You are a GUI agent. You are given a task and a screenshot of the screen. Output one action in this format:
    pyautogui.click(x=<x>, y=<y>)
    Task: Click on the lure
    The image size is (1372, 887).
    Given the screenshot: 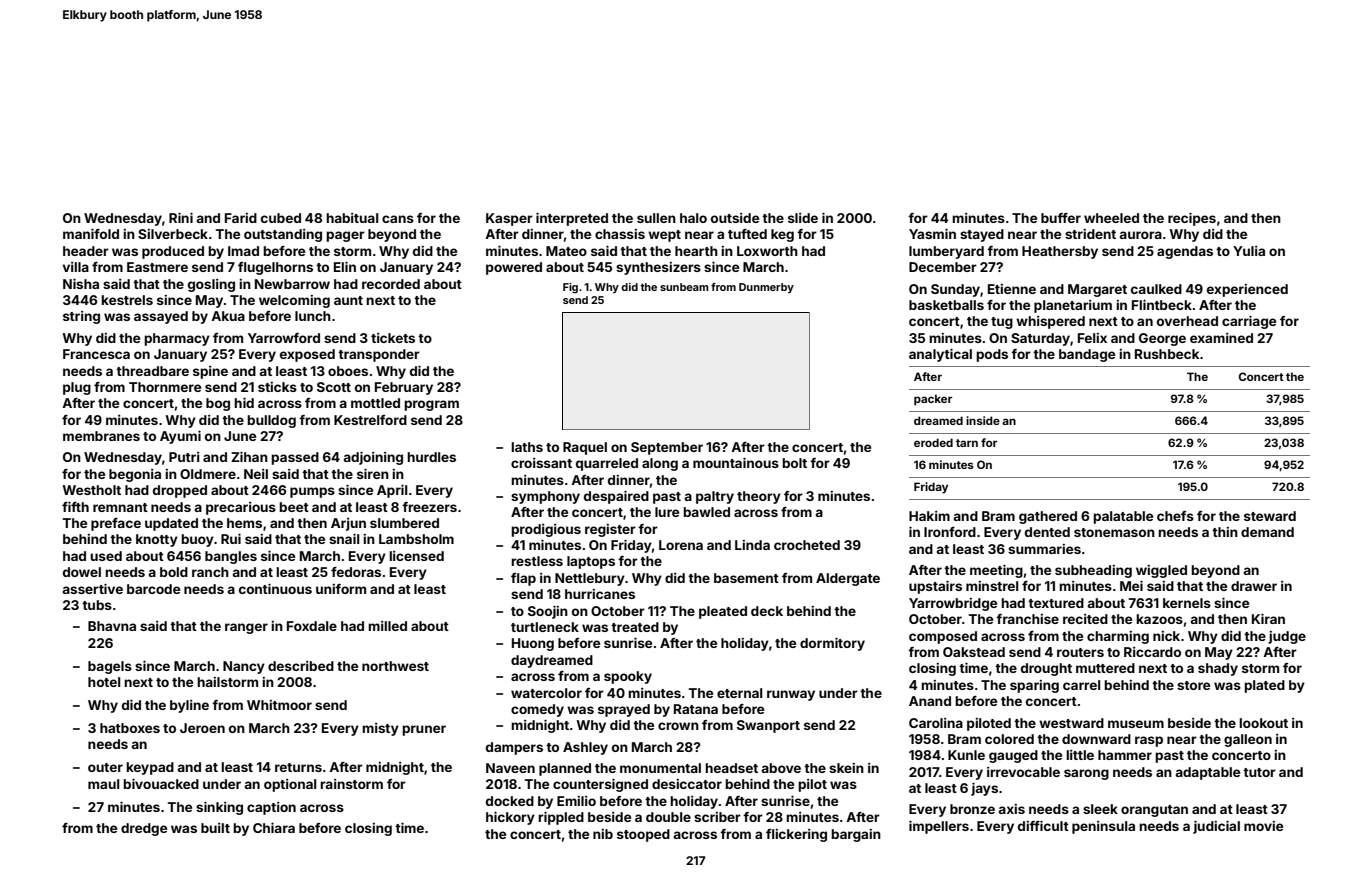 What is the action you would take?
    pyautogui.click(x=667, y=512)
